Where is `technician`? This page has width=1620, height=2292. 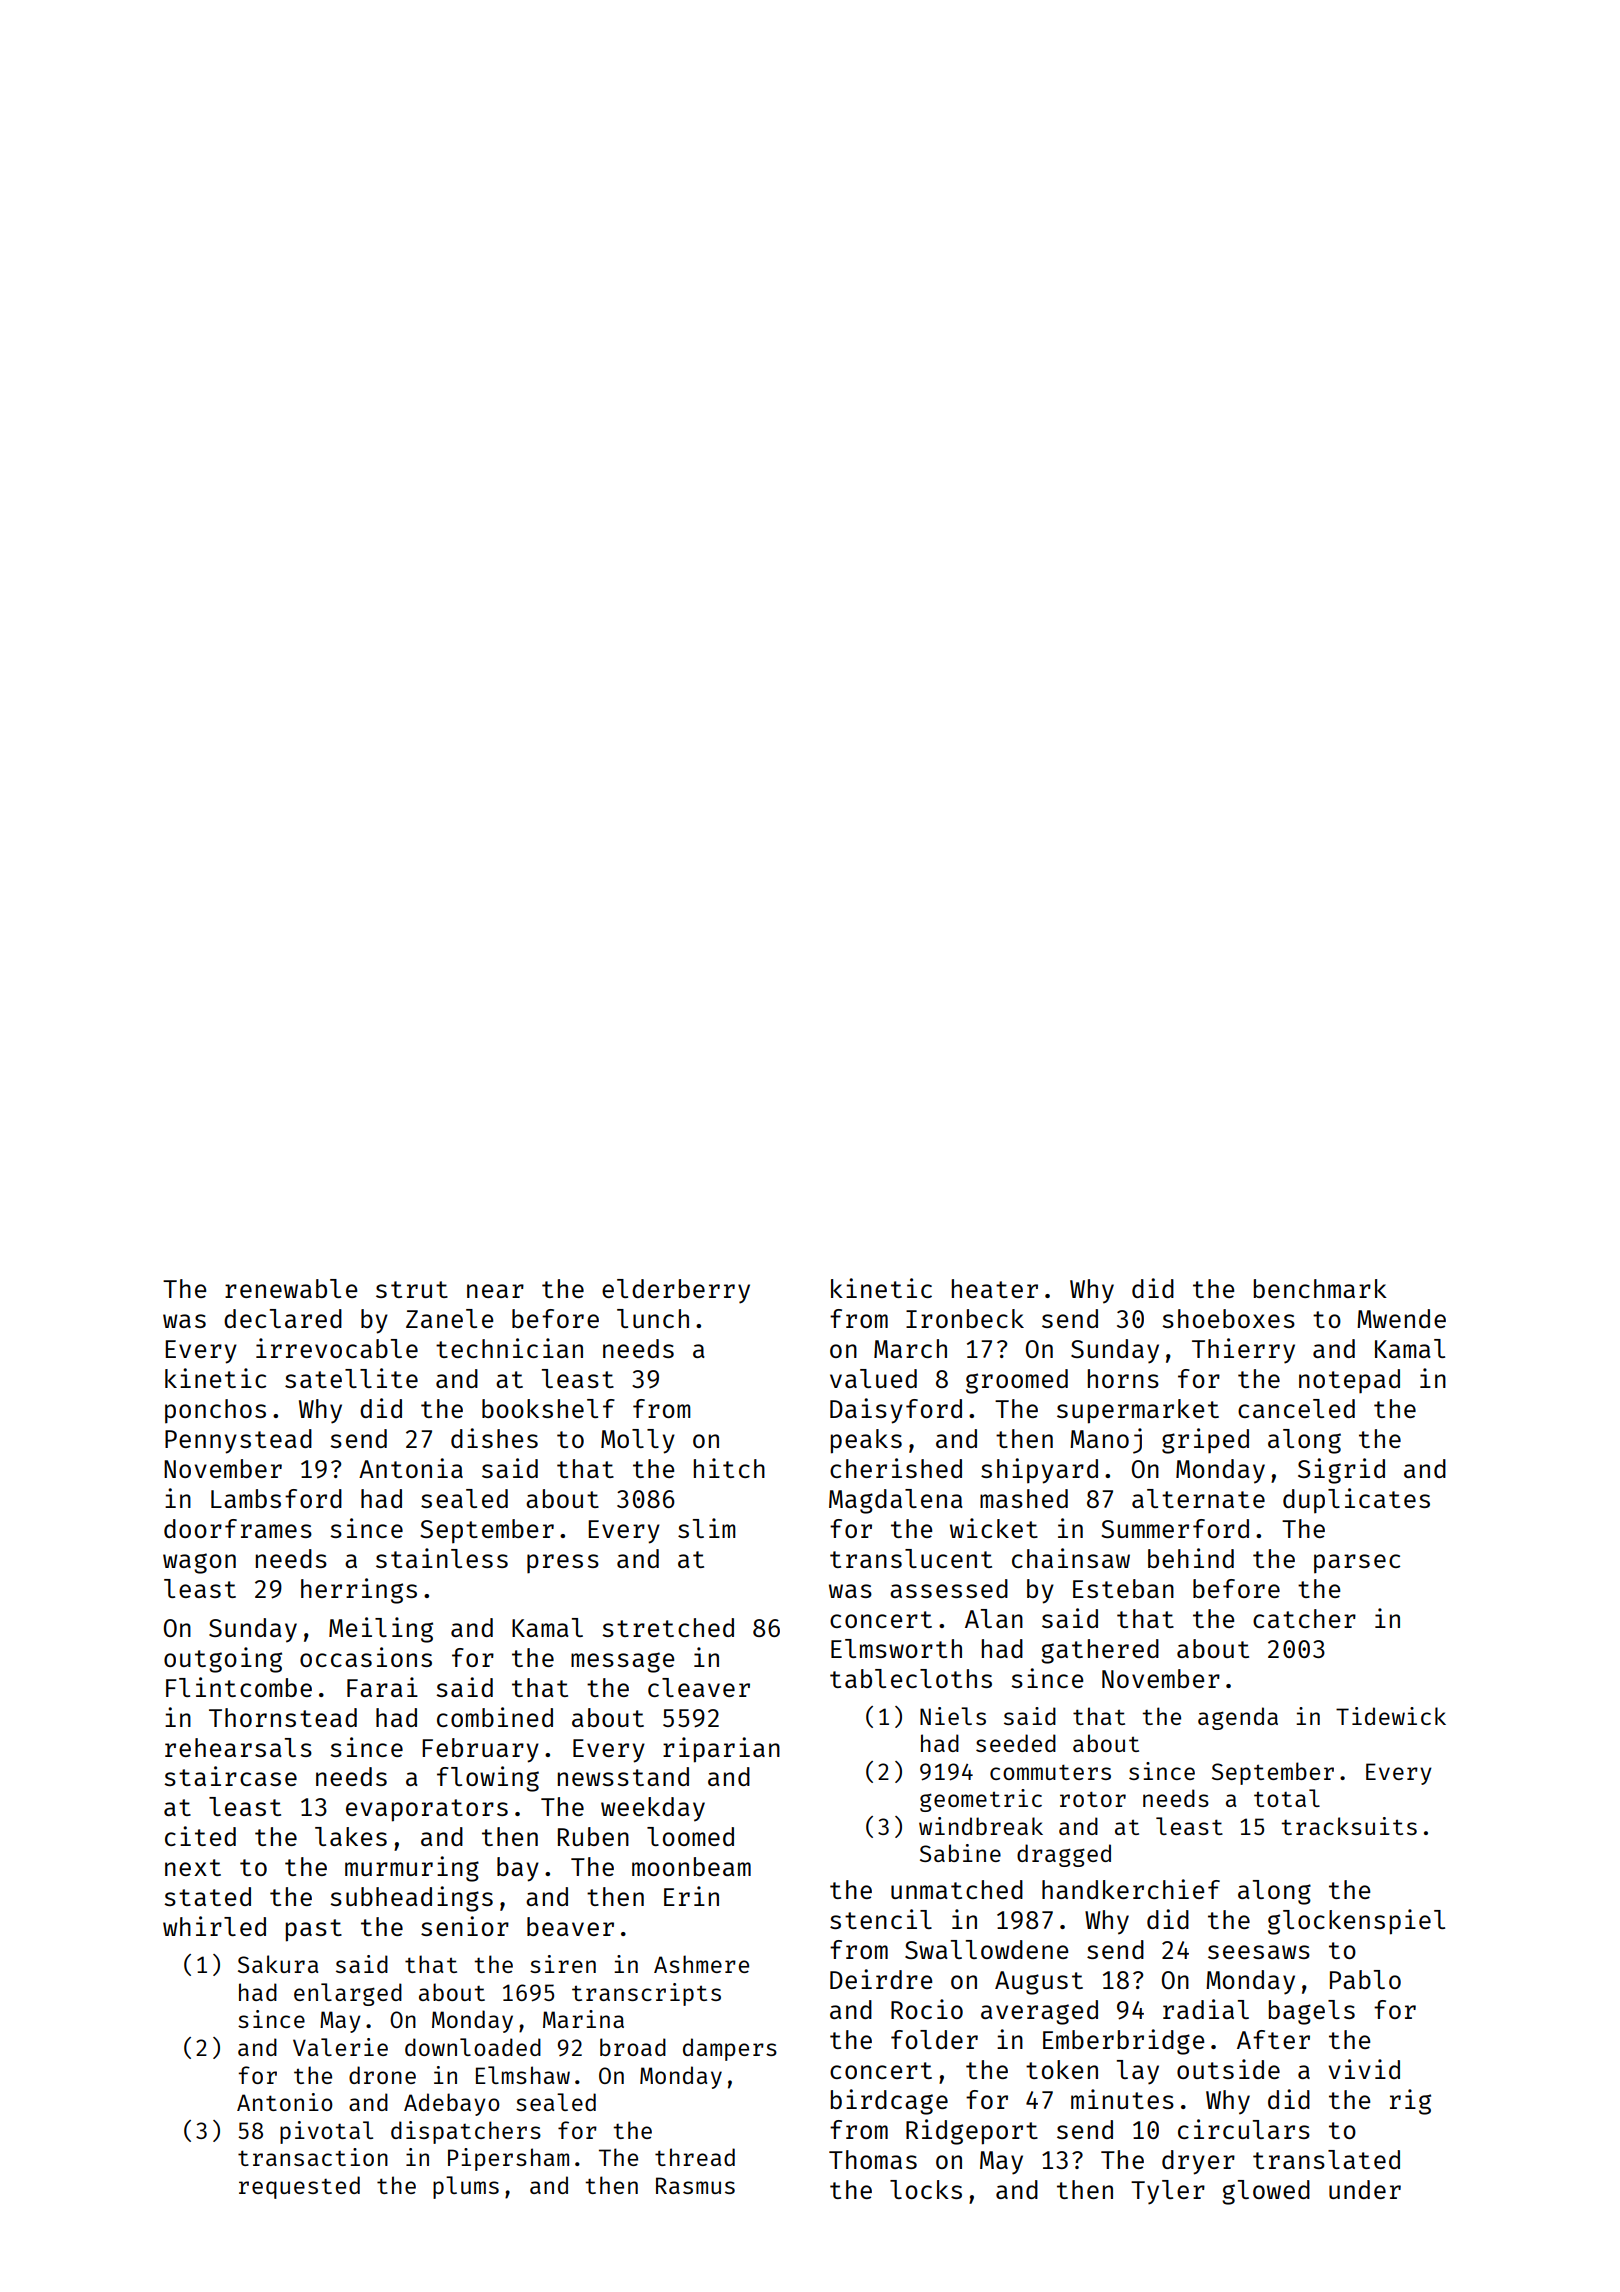 technician is located at coordinates (509, 1348).
